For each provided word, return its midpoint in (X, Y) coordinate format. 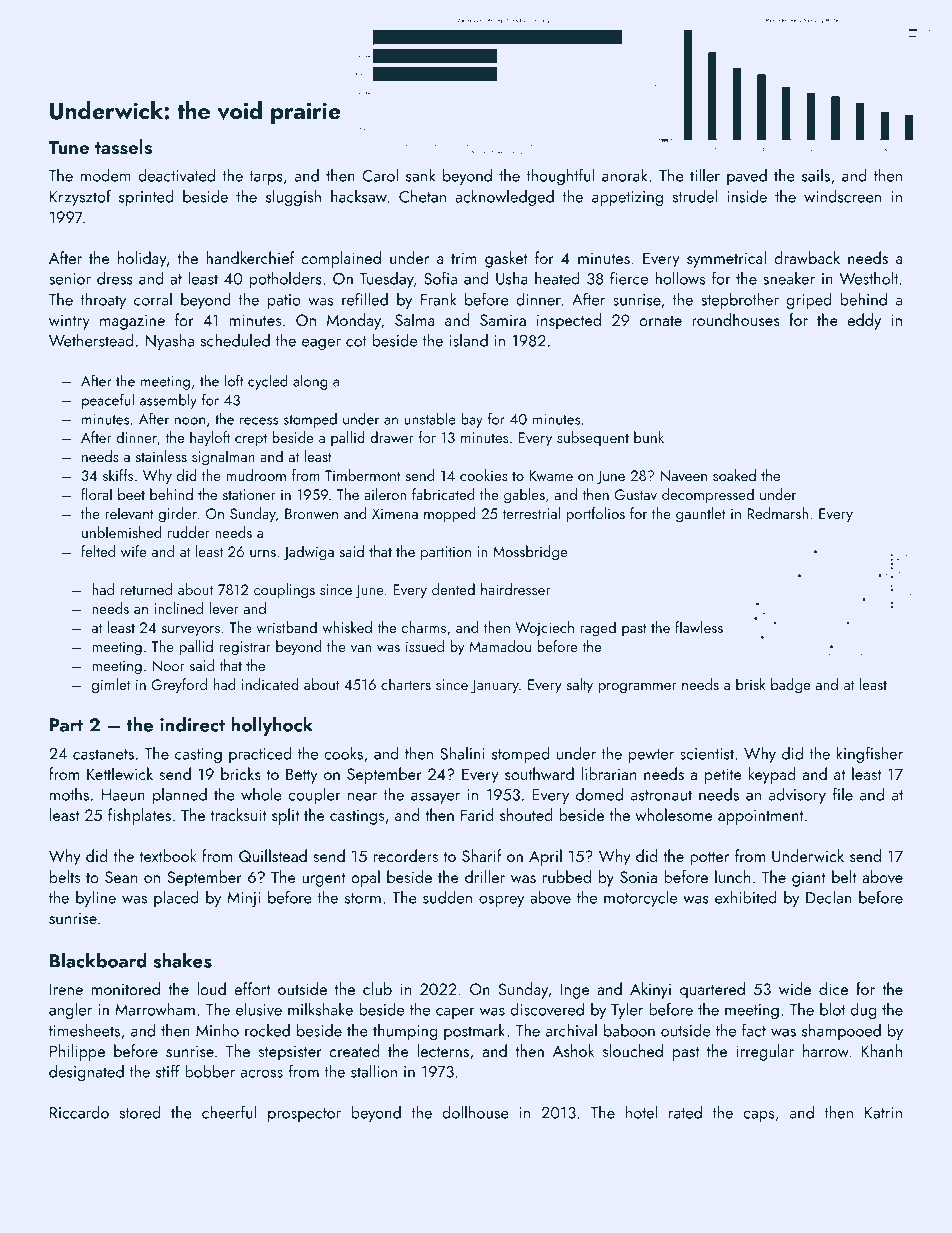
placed (176, 898)
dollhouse (475, 1112)
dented (453, 589)
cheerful (229, 1112)
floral (96, 494)
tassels (123, 147)
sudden (447, 897)
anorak (624, 175)
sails (816, 175)
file (843, 794)
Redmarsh (777, 513)
